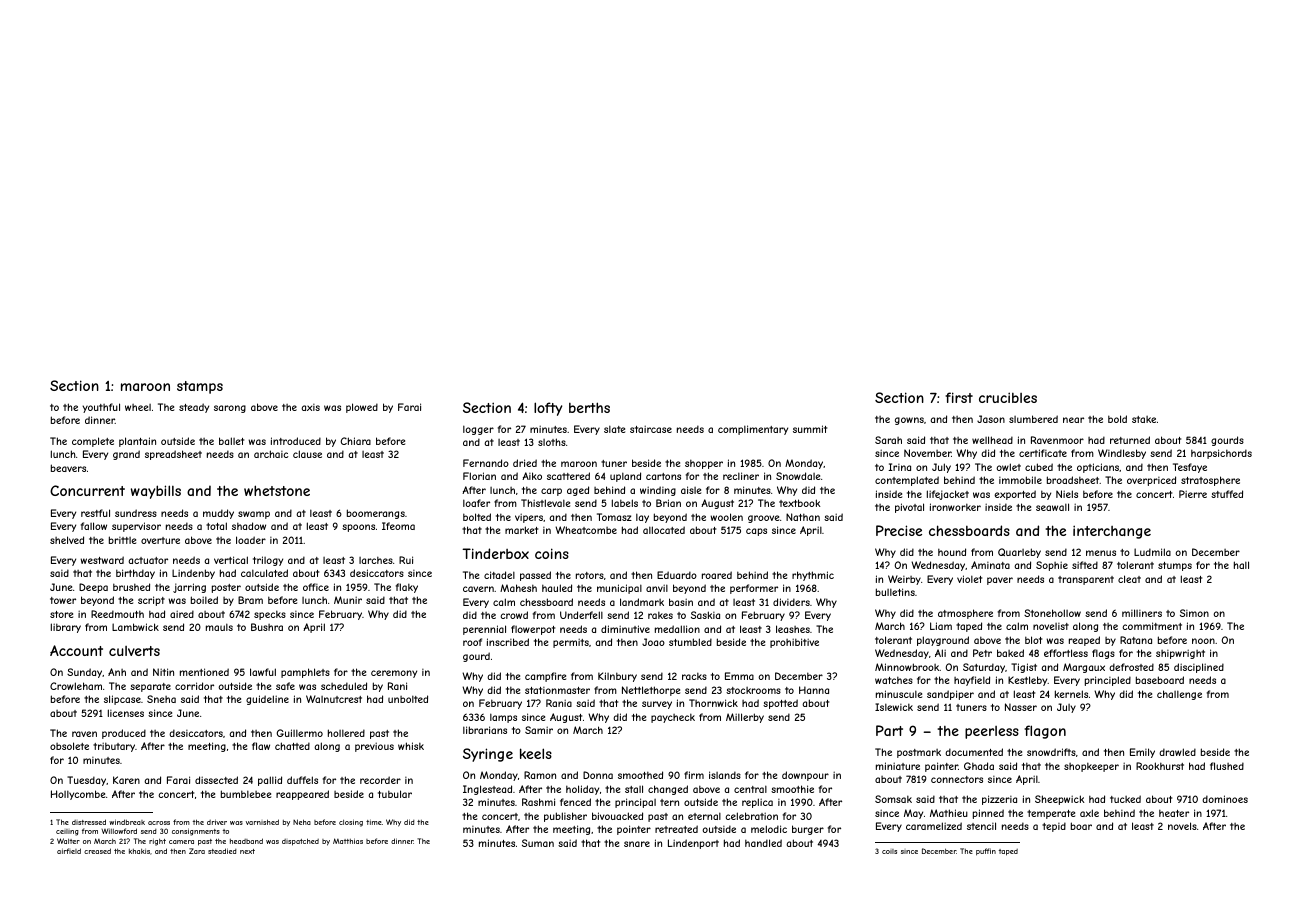 Image resolution: width=1308 pixels, height=924 pixels. What do you see at coordinates (407, 588) in the image?
I see `flaky` at bounding box center [407, 588].
